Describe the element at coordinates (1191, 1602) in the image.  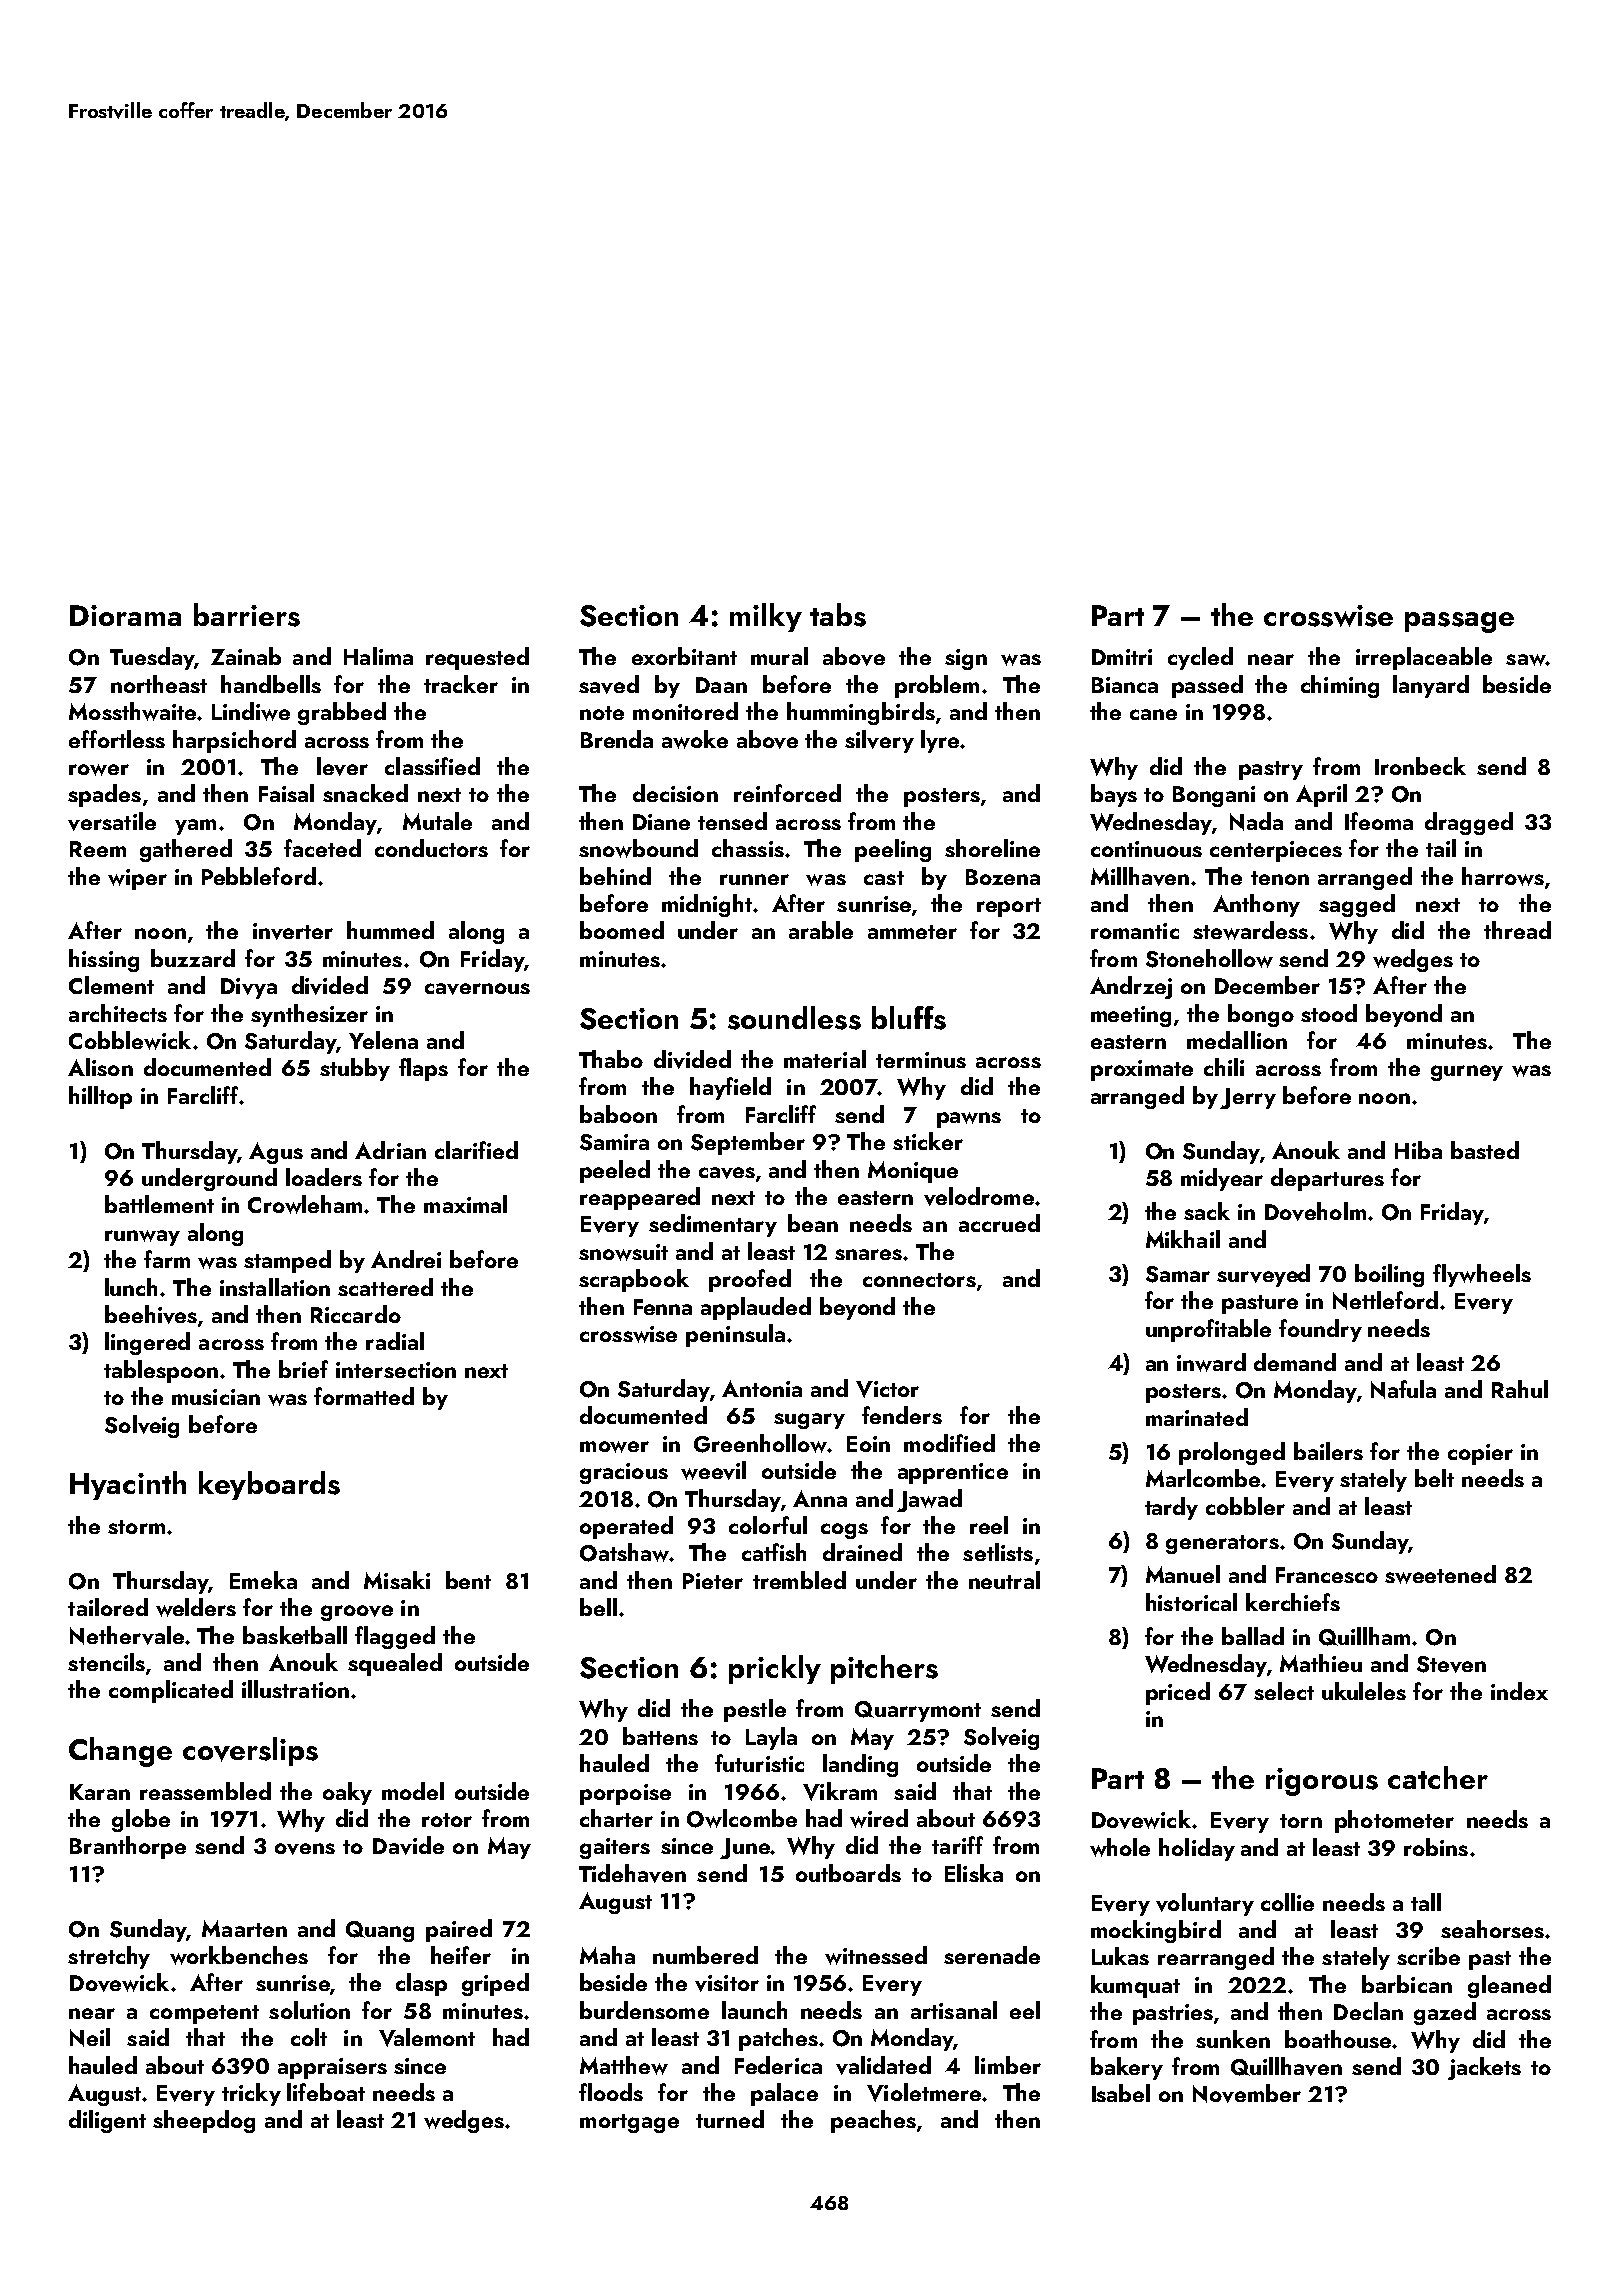
I see `historical` at that location.
